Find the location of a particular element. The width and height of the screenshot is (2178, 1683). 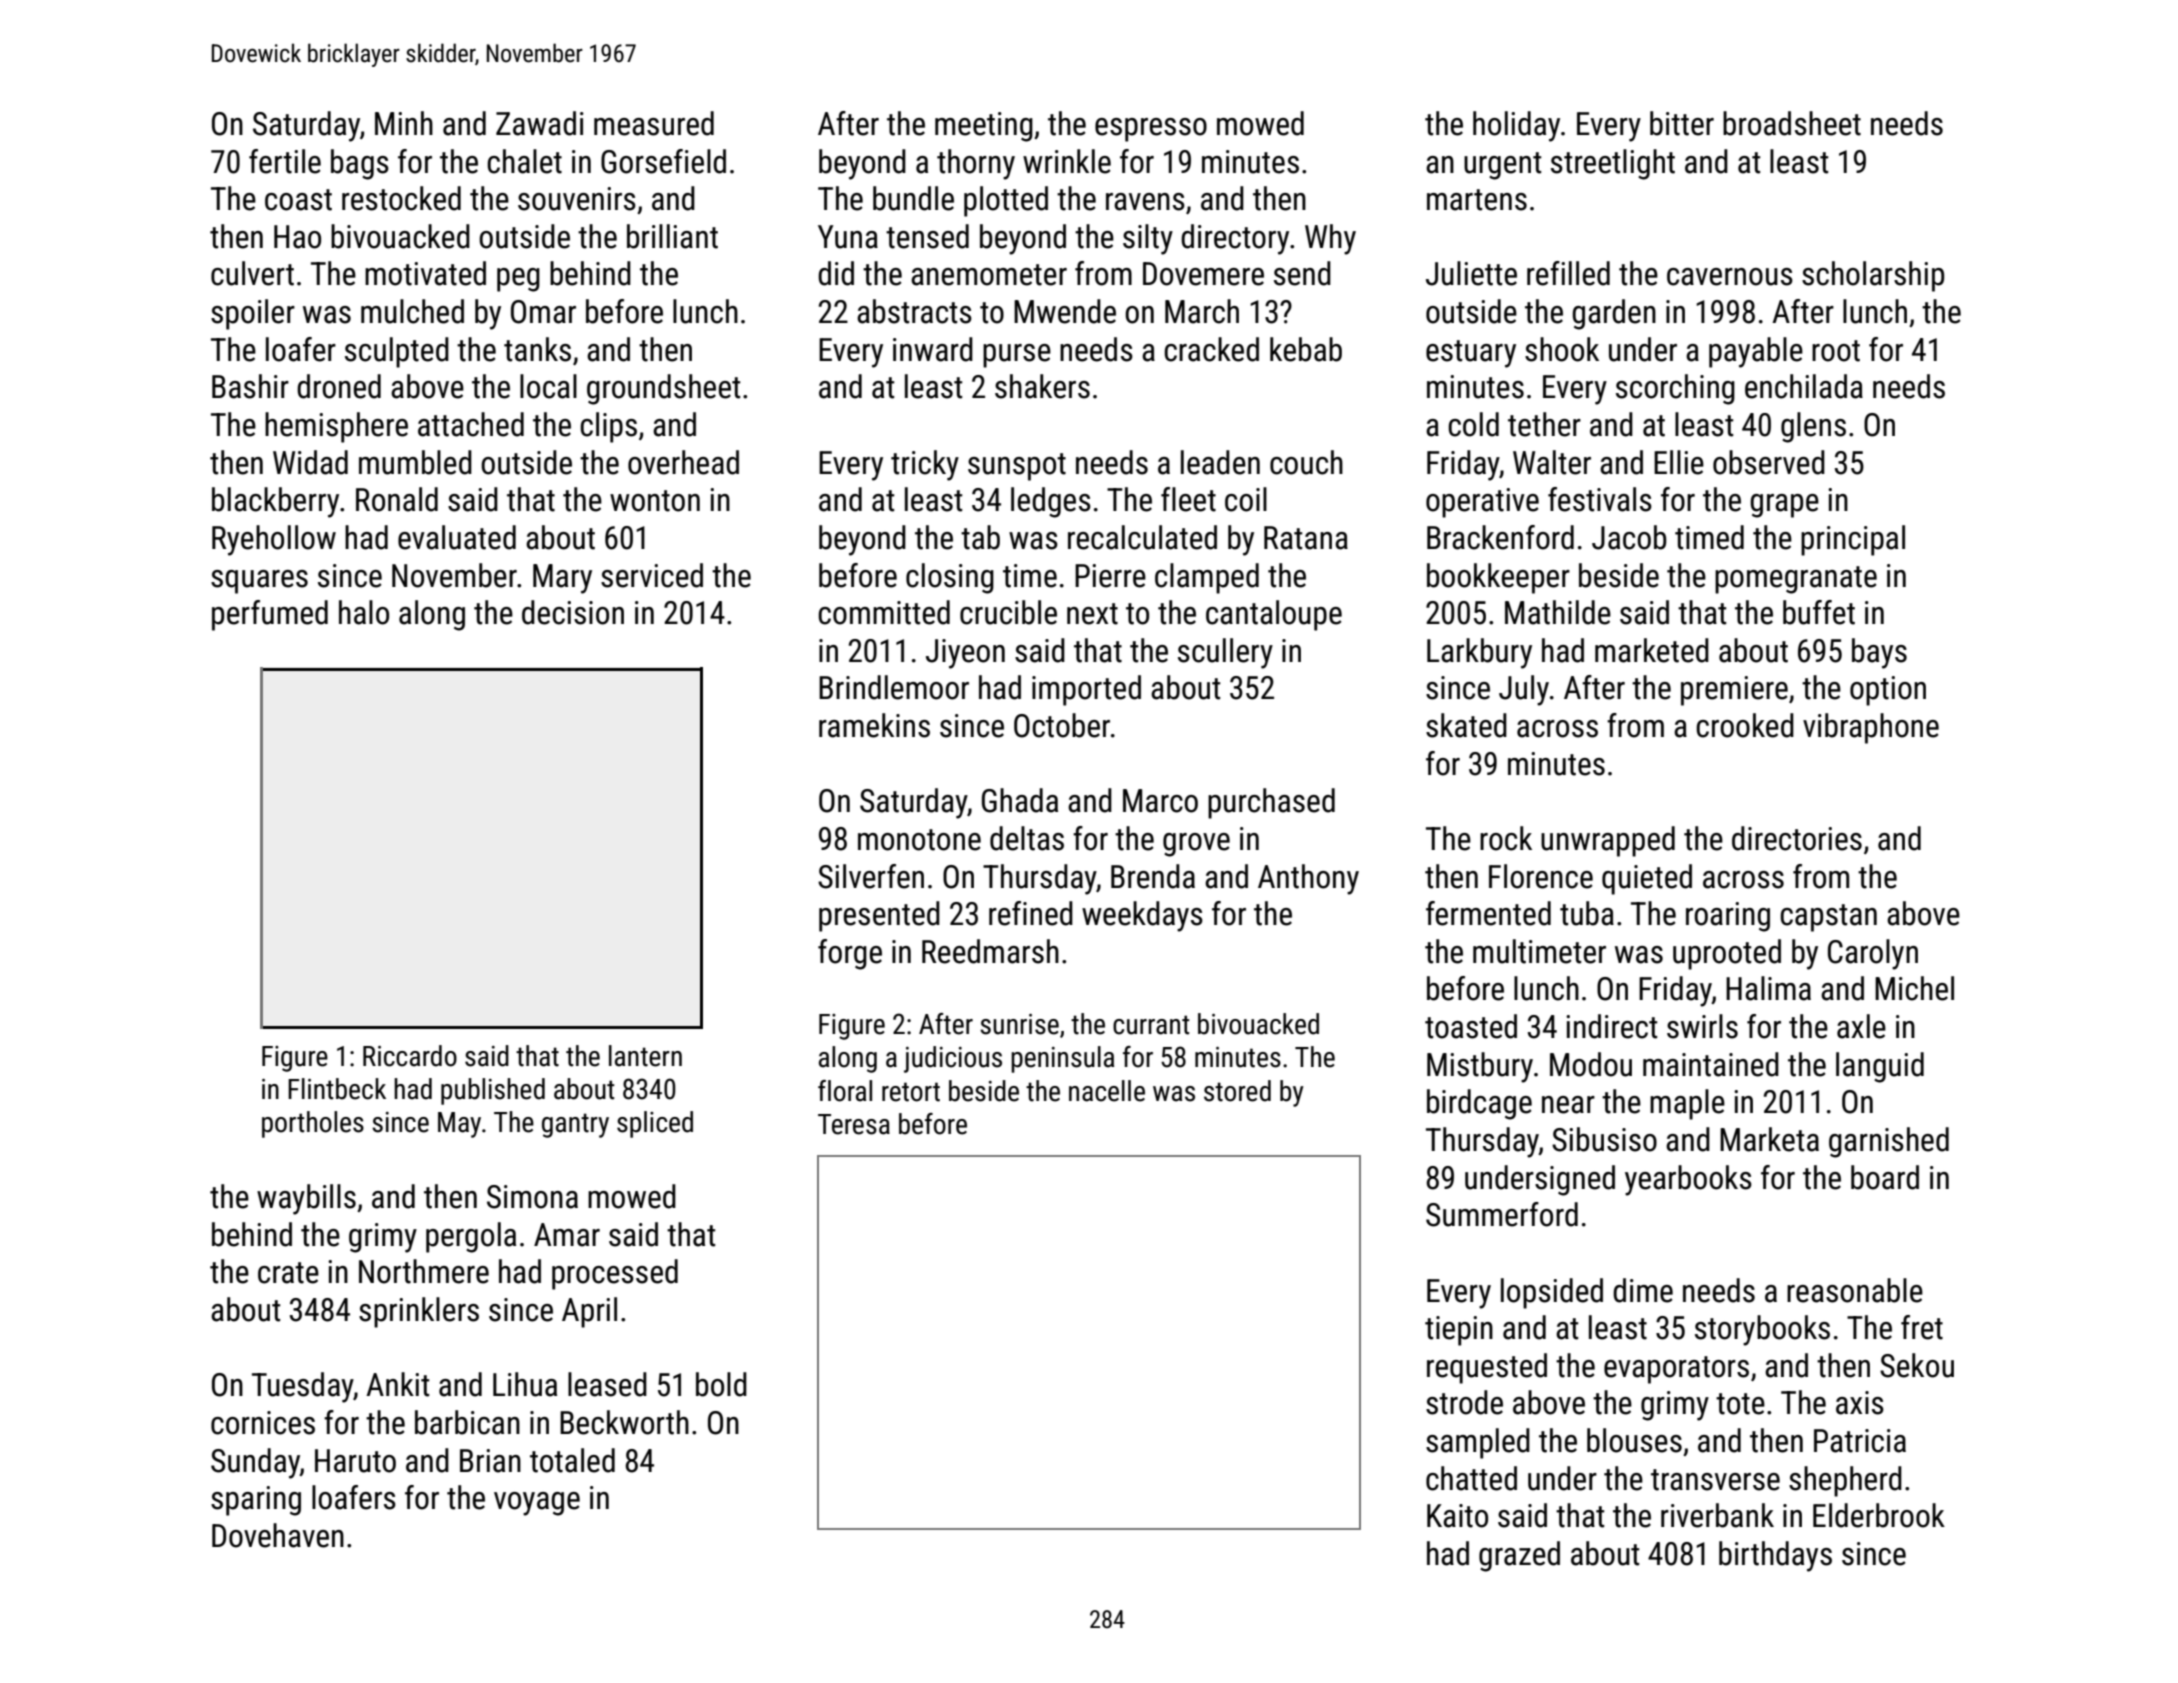

brilliant is located at coordinates (672, 236).
